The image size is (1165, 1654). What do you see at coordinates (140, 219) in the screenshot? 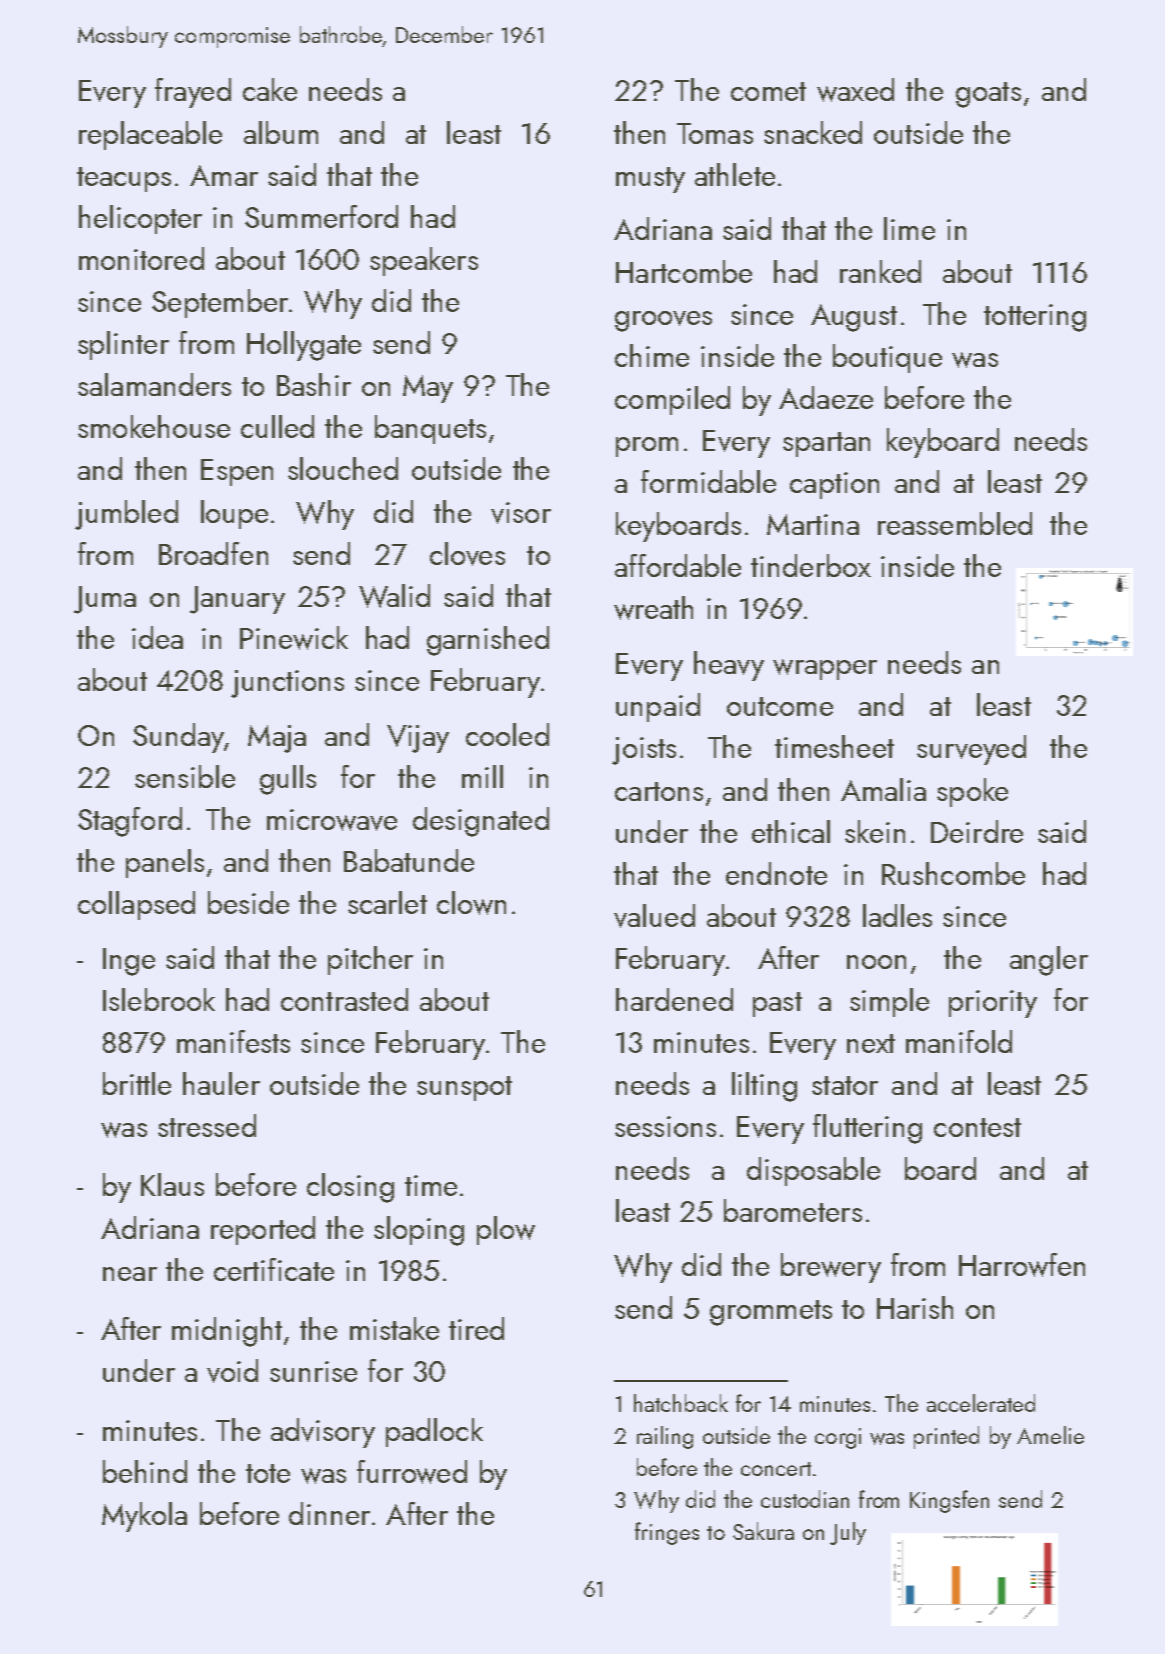
I see `helicopter` at bounding box center [140, 219].
